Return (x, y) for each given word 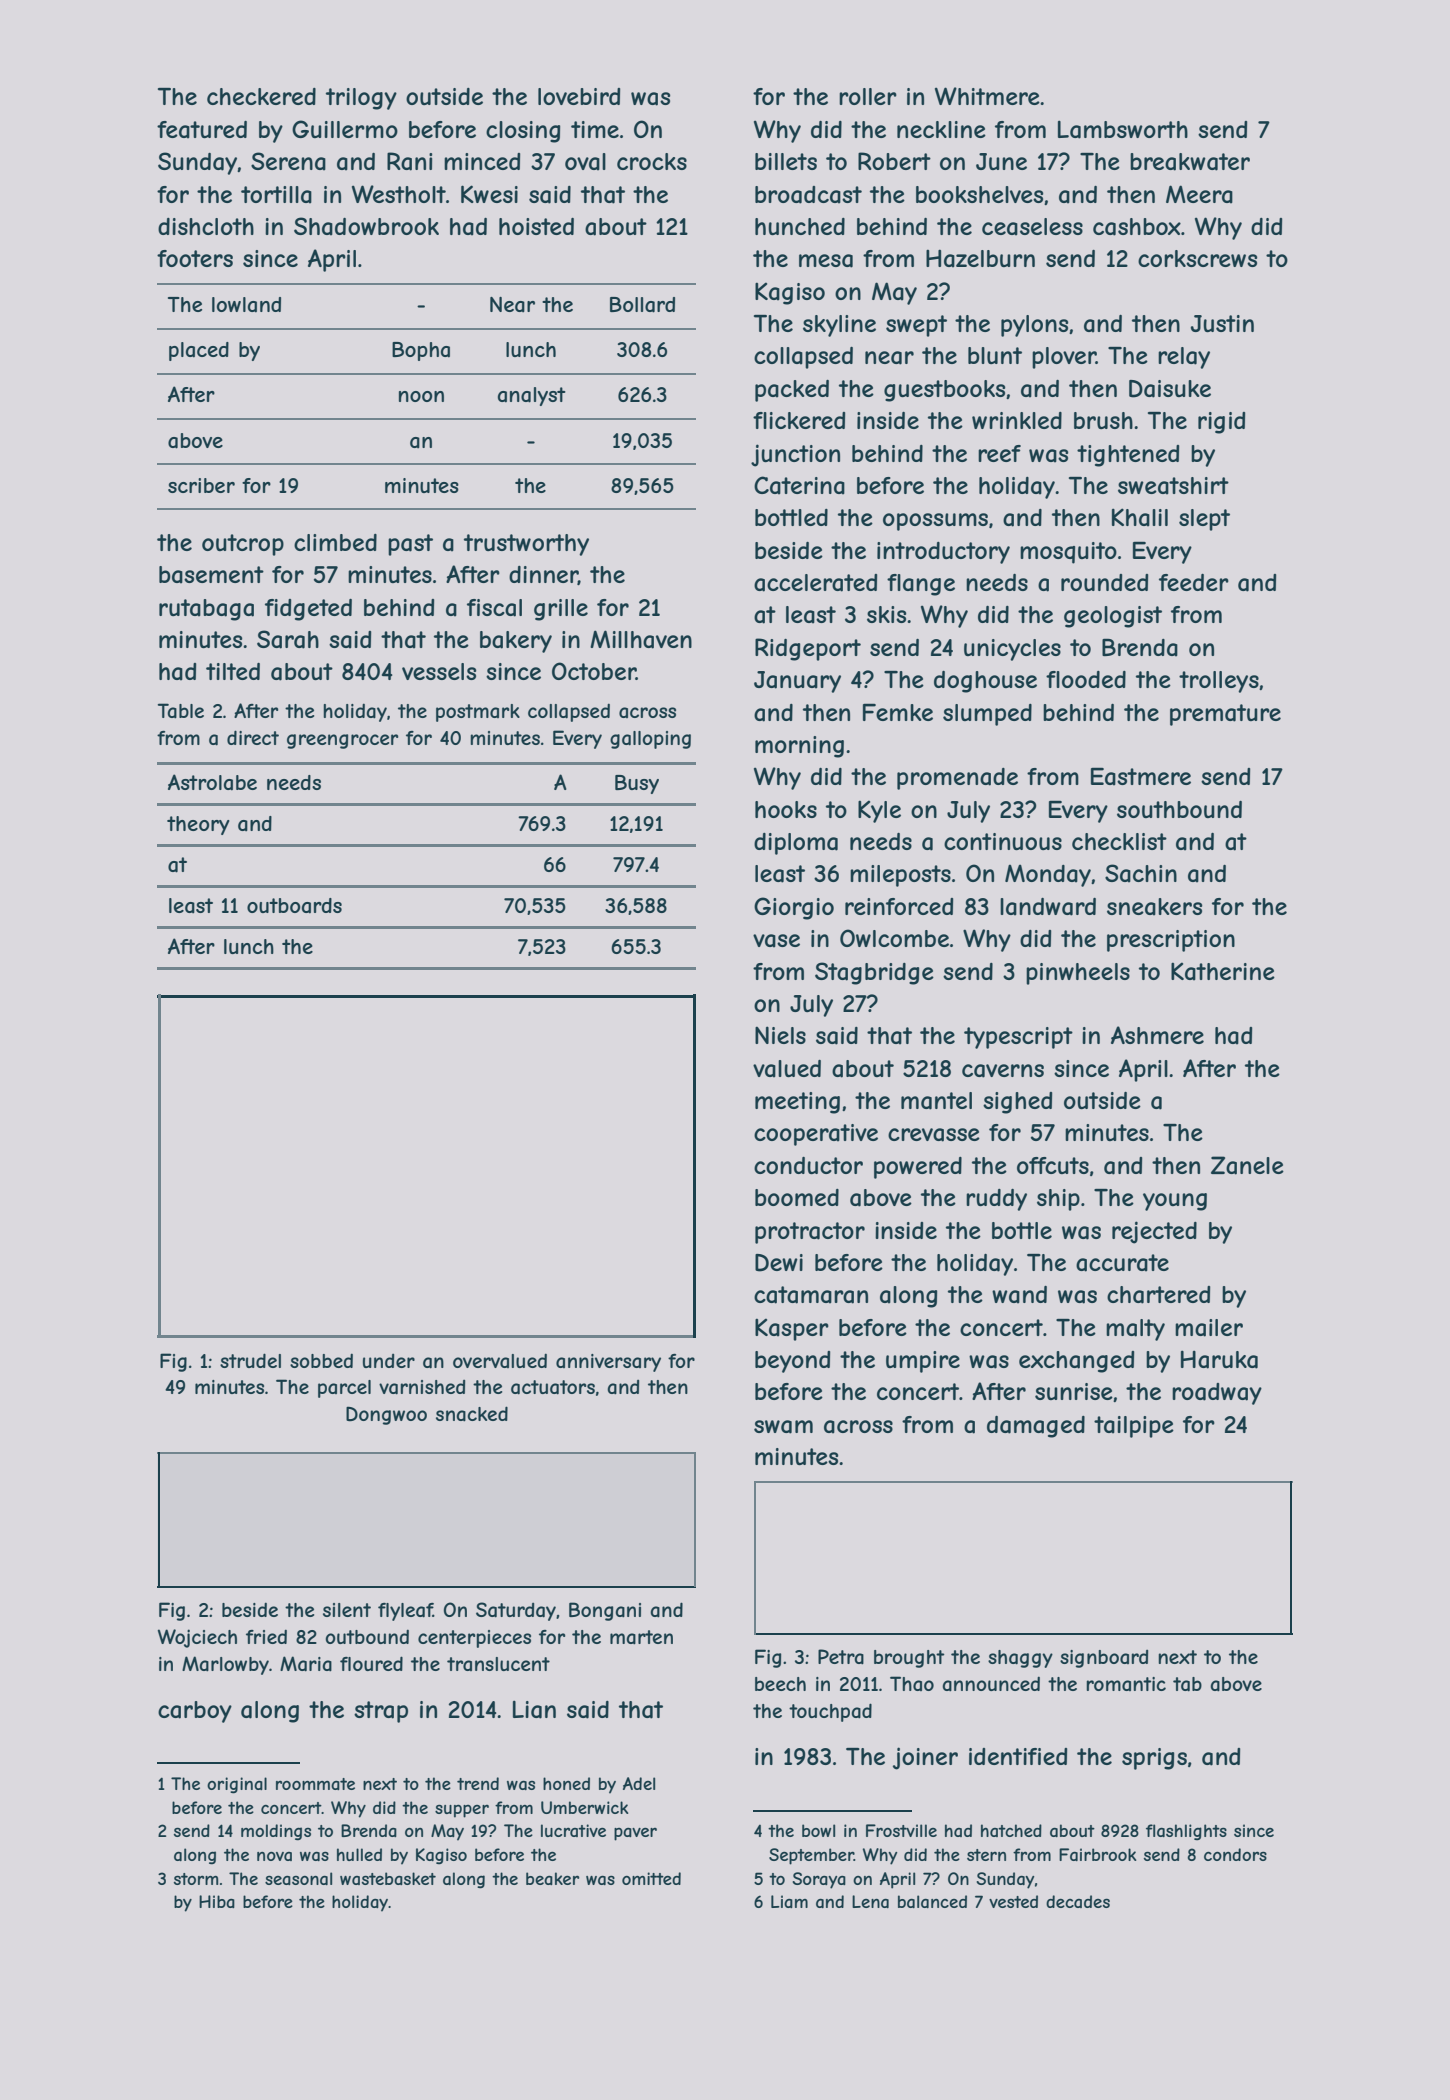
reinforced (899, 906)
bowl (818, 1830)
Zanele (1247, 1165)
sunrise (1074, 1391)
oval (585, 162)
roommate (315, 1784)
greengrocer (342, 741)
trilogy (361, 99)
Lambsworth (1123, 129)
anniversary (608, 1363)
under (389, 1361)
